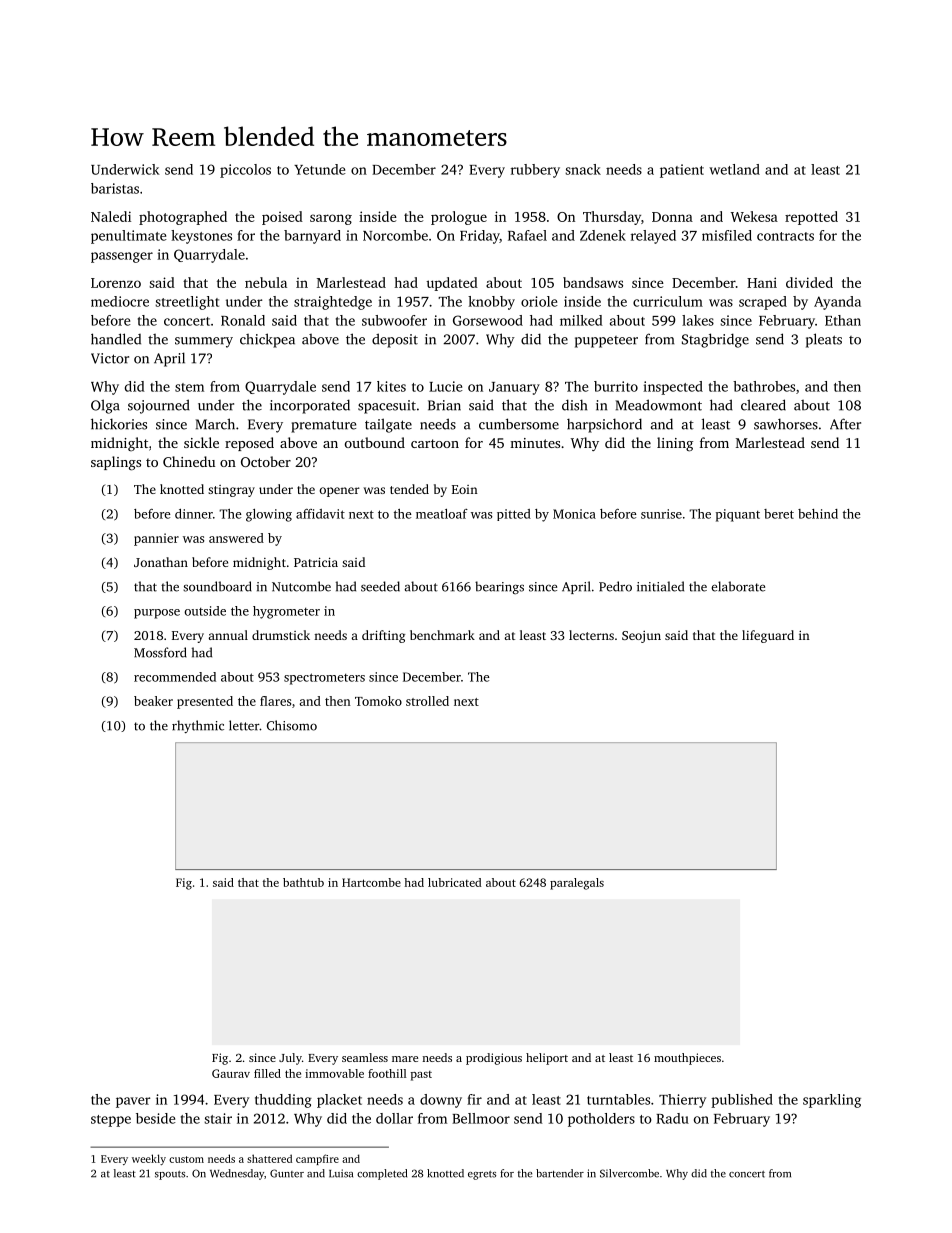 Image resolution: width=952 pixels, height=1233 pixels. Describe the element at coordinates (198, 726) in the screenshot. I see `rhythmic` at that location.
